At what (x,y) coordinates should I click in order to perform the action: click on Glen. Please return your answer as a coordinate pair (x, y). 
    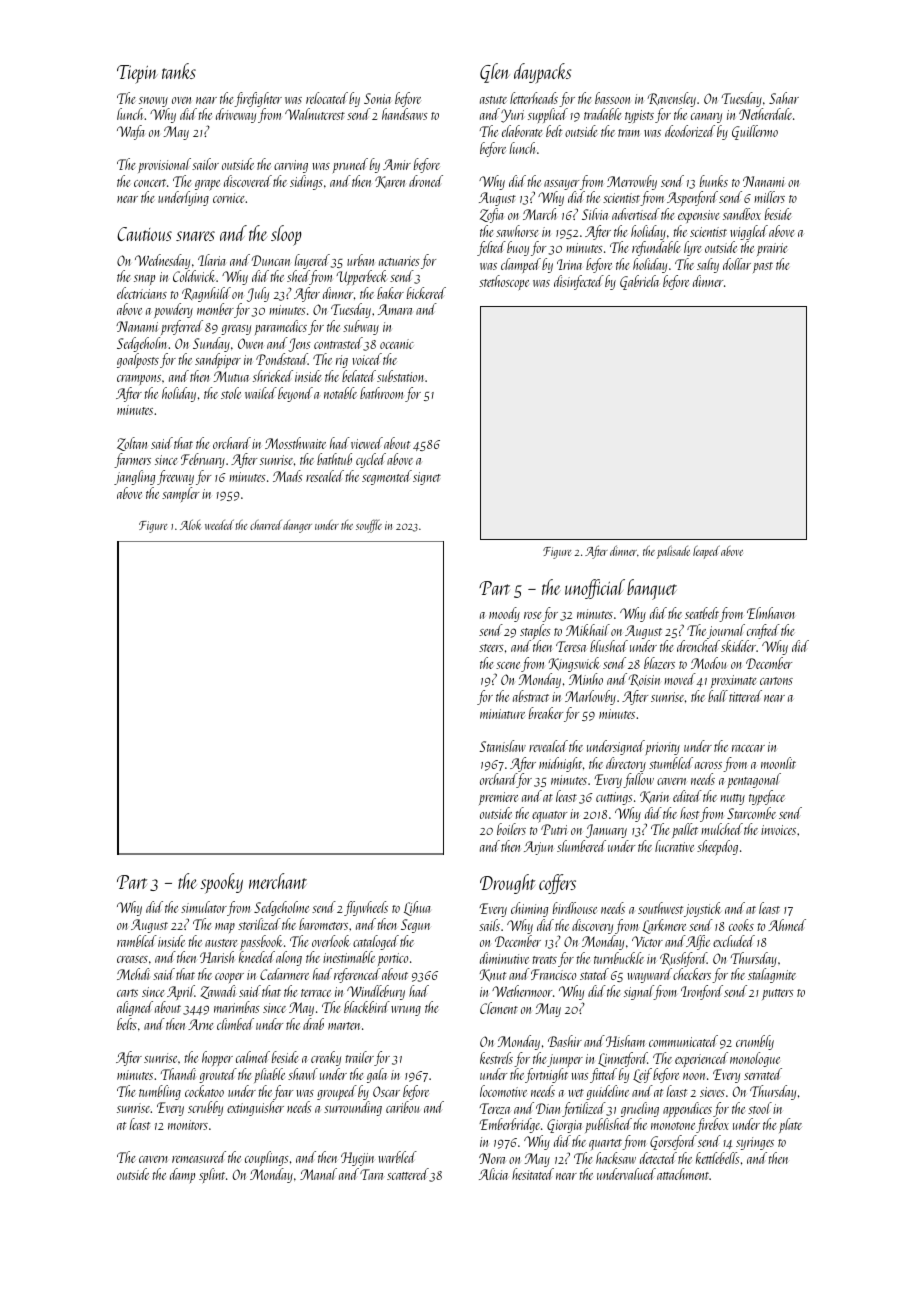
    Looking at the image, I should click on (495, 73).
